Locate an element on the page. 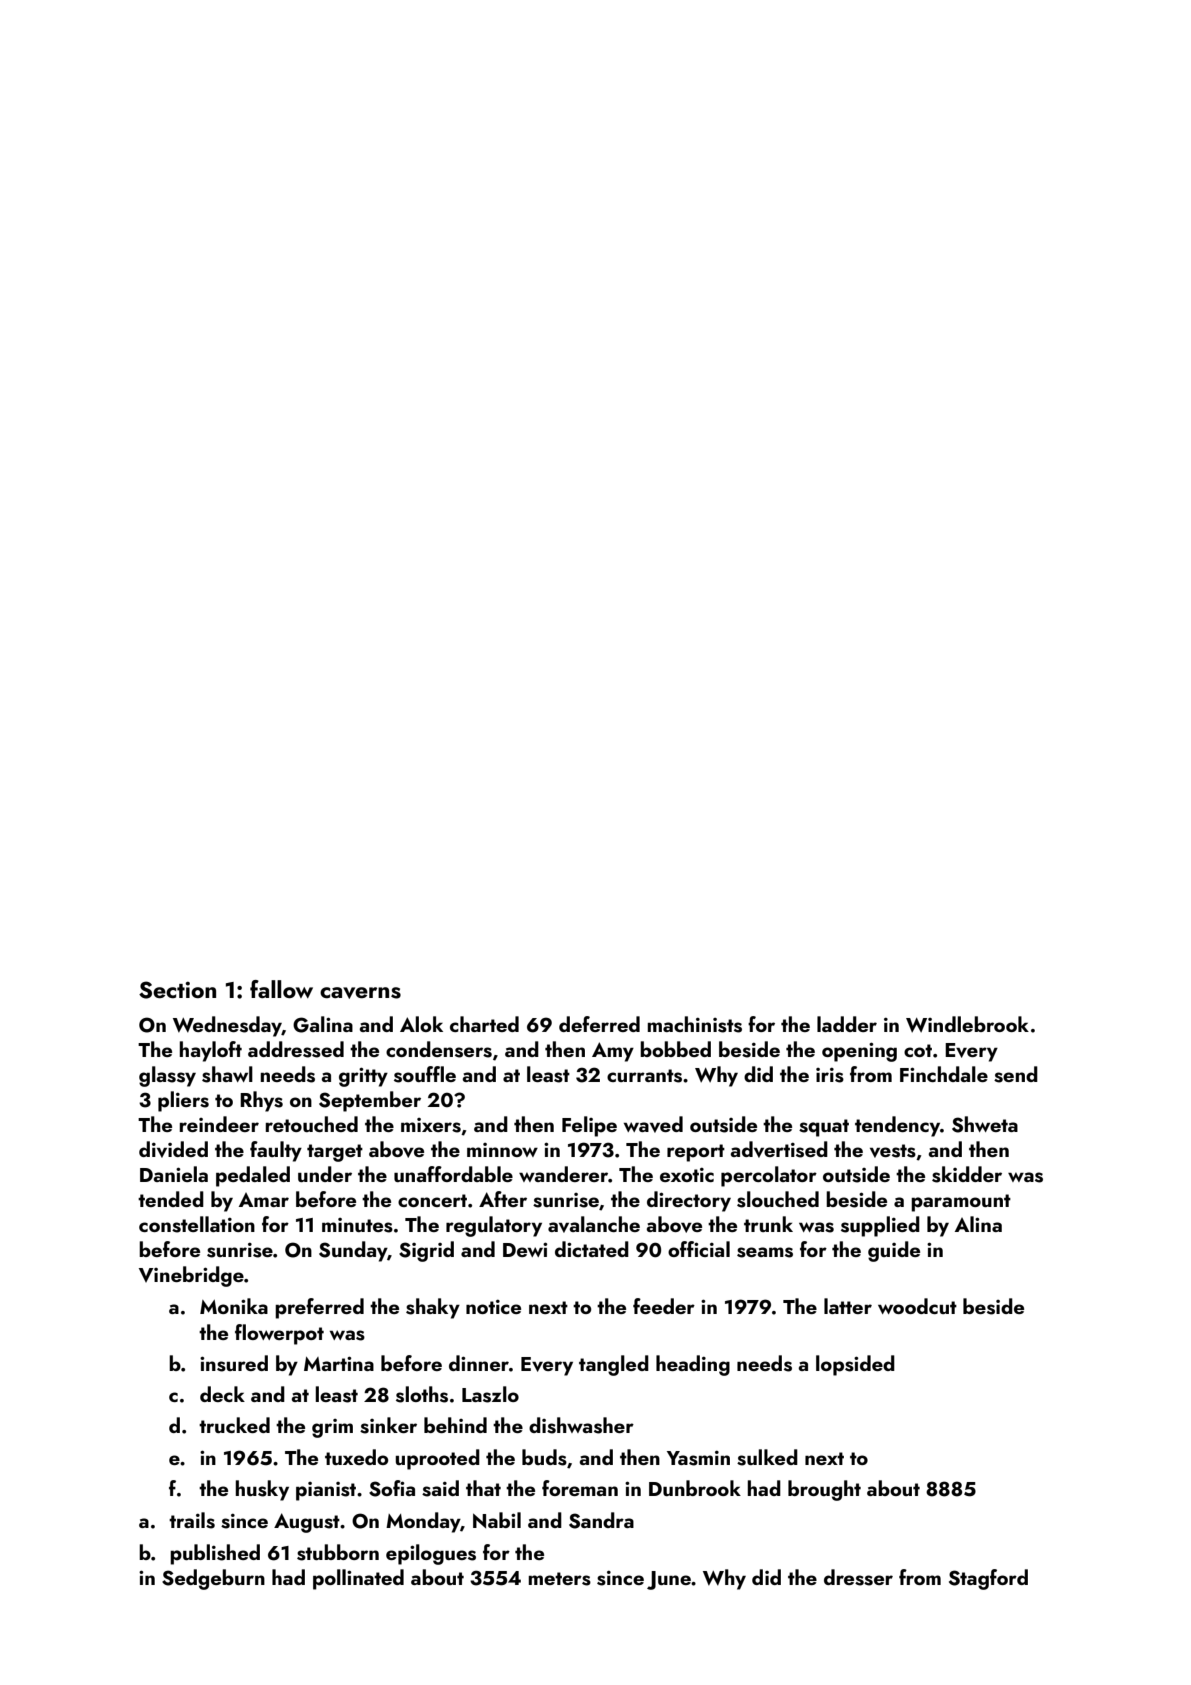 The height and width of the image is (1685, 1191). directory is located at coordinates (689, 1201).
